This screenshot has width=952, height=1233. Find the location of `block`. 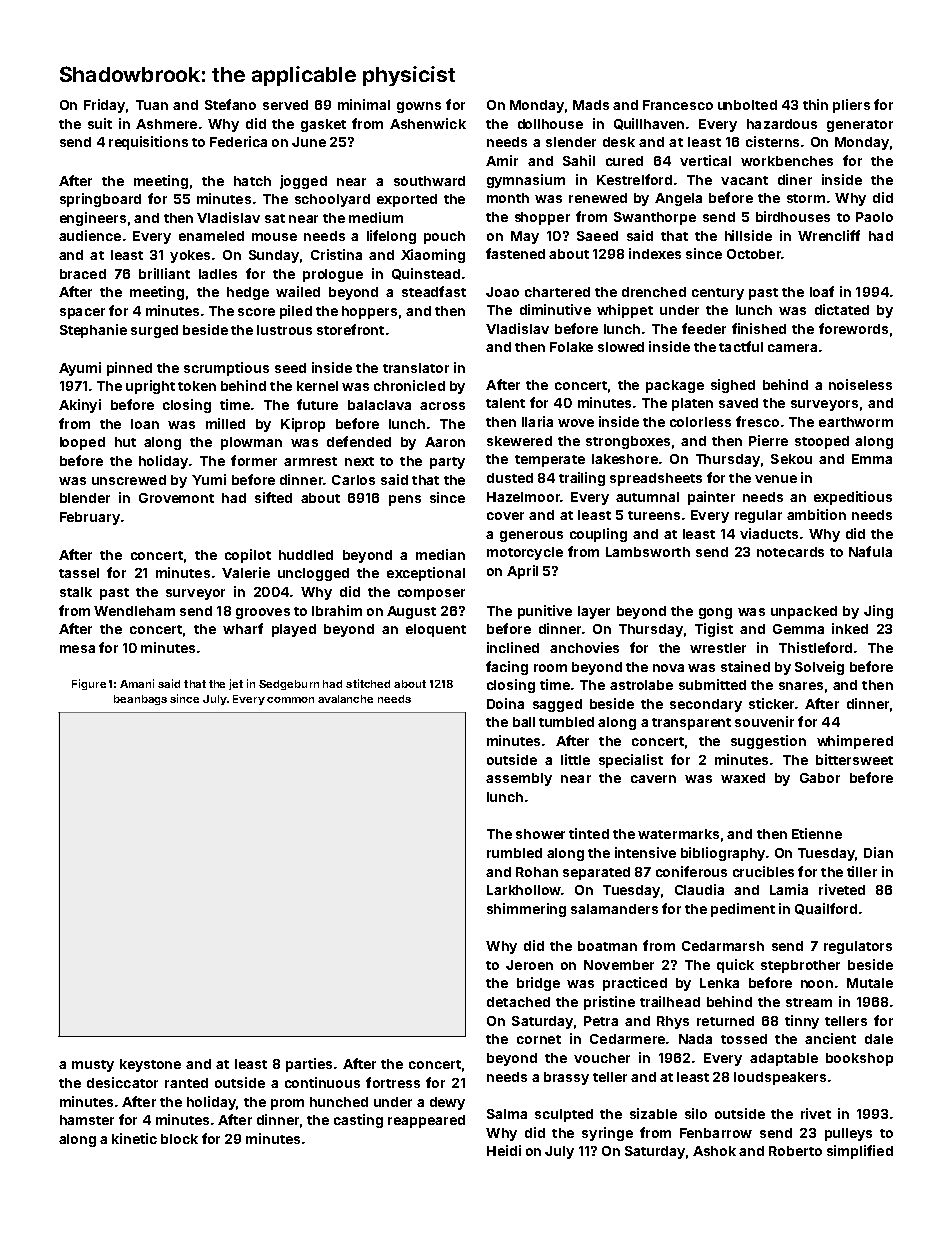

block is located at coordinates (179, 1139).
